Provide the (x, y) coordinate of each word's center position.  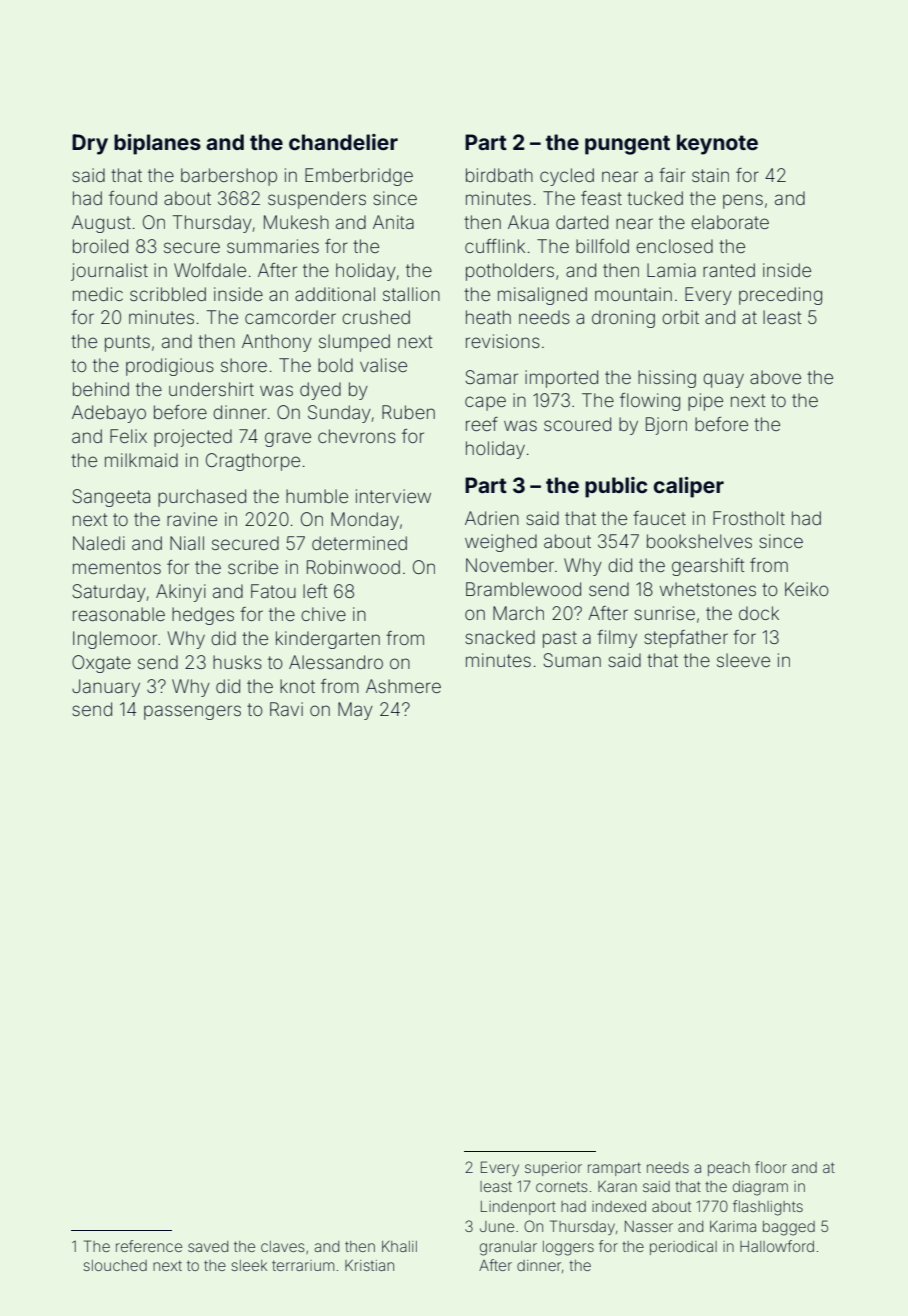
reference (149, 1246)
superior (553, 1169)
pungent (627, 145)
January (106, 688)
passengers (192, 712)
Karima (733, 1226)
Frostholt (749, 518)
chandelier (343, 142)
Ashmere (403, 686)
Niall (187, 543)
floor (771, 1167)
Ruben (408, 412)
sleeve (743, 660)
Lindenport (518, 1208)
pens (743, 201)
